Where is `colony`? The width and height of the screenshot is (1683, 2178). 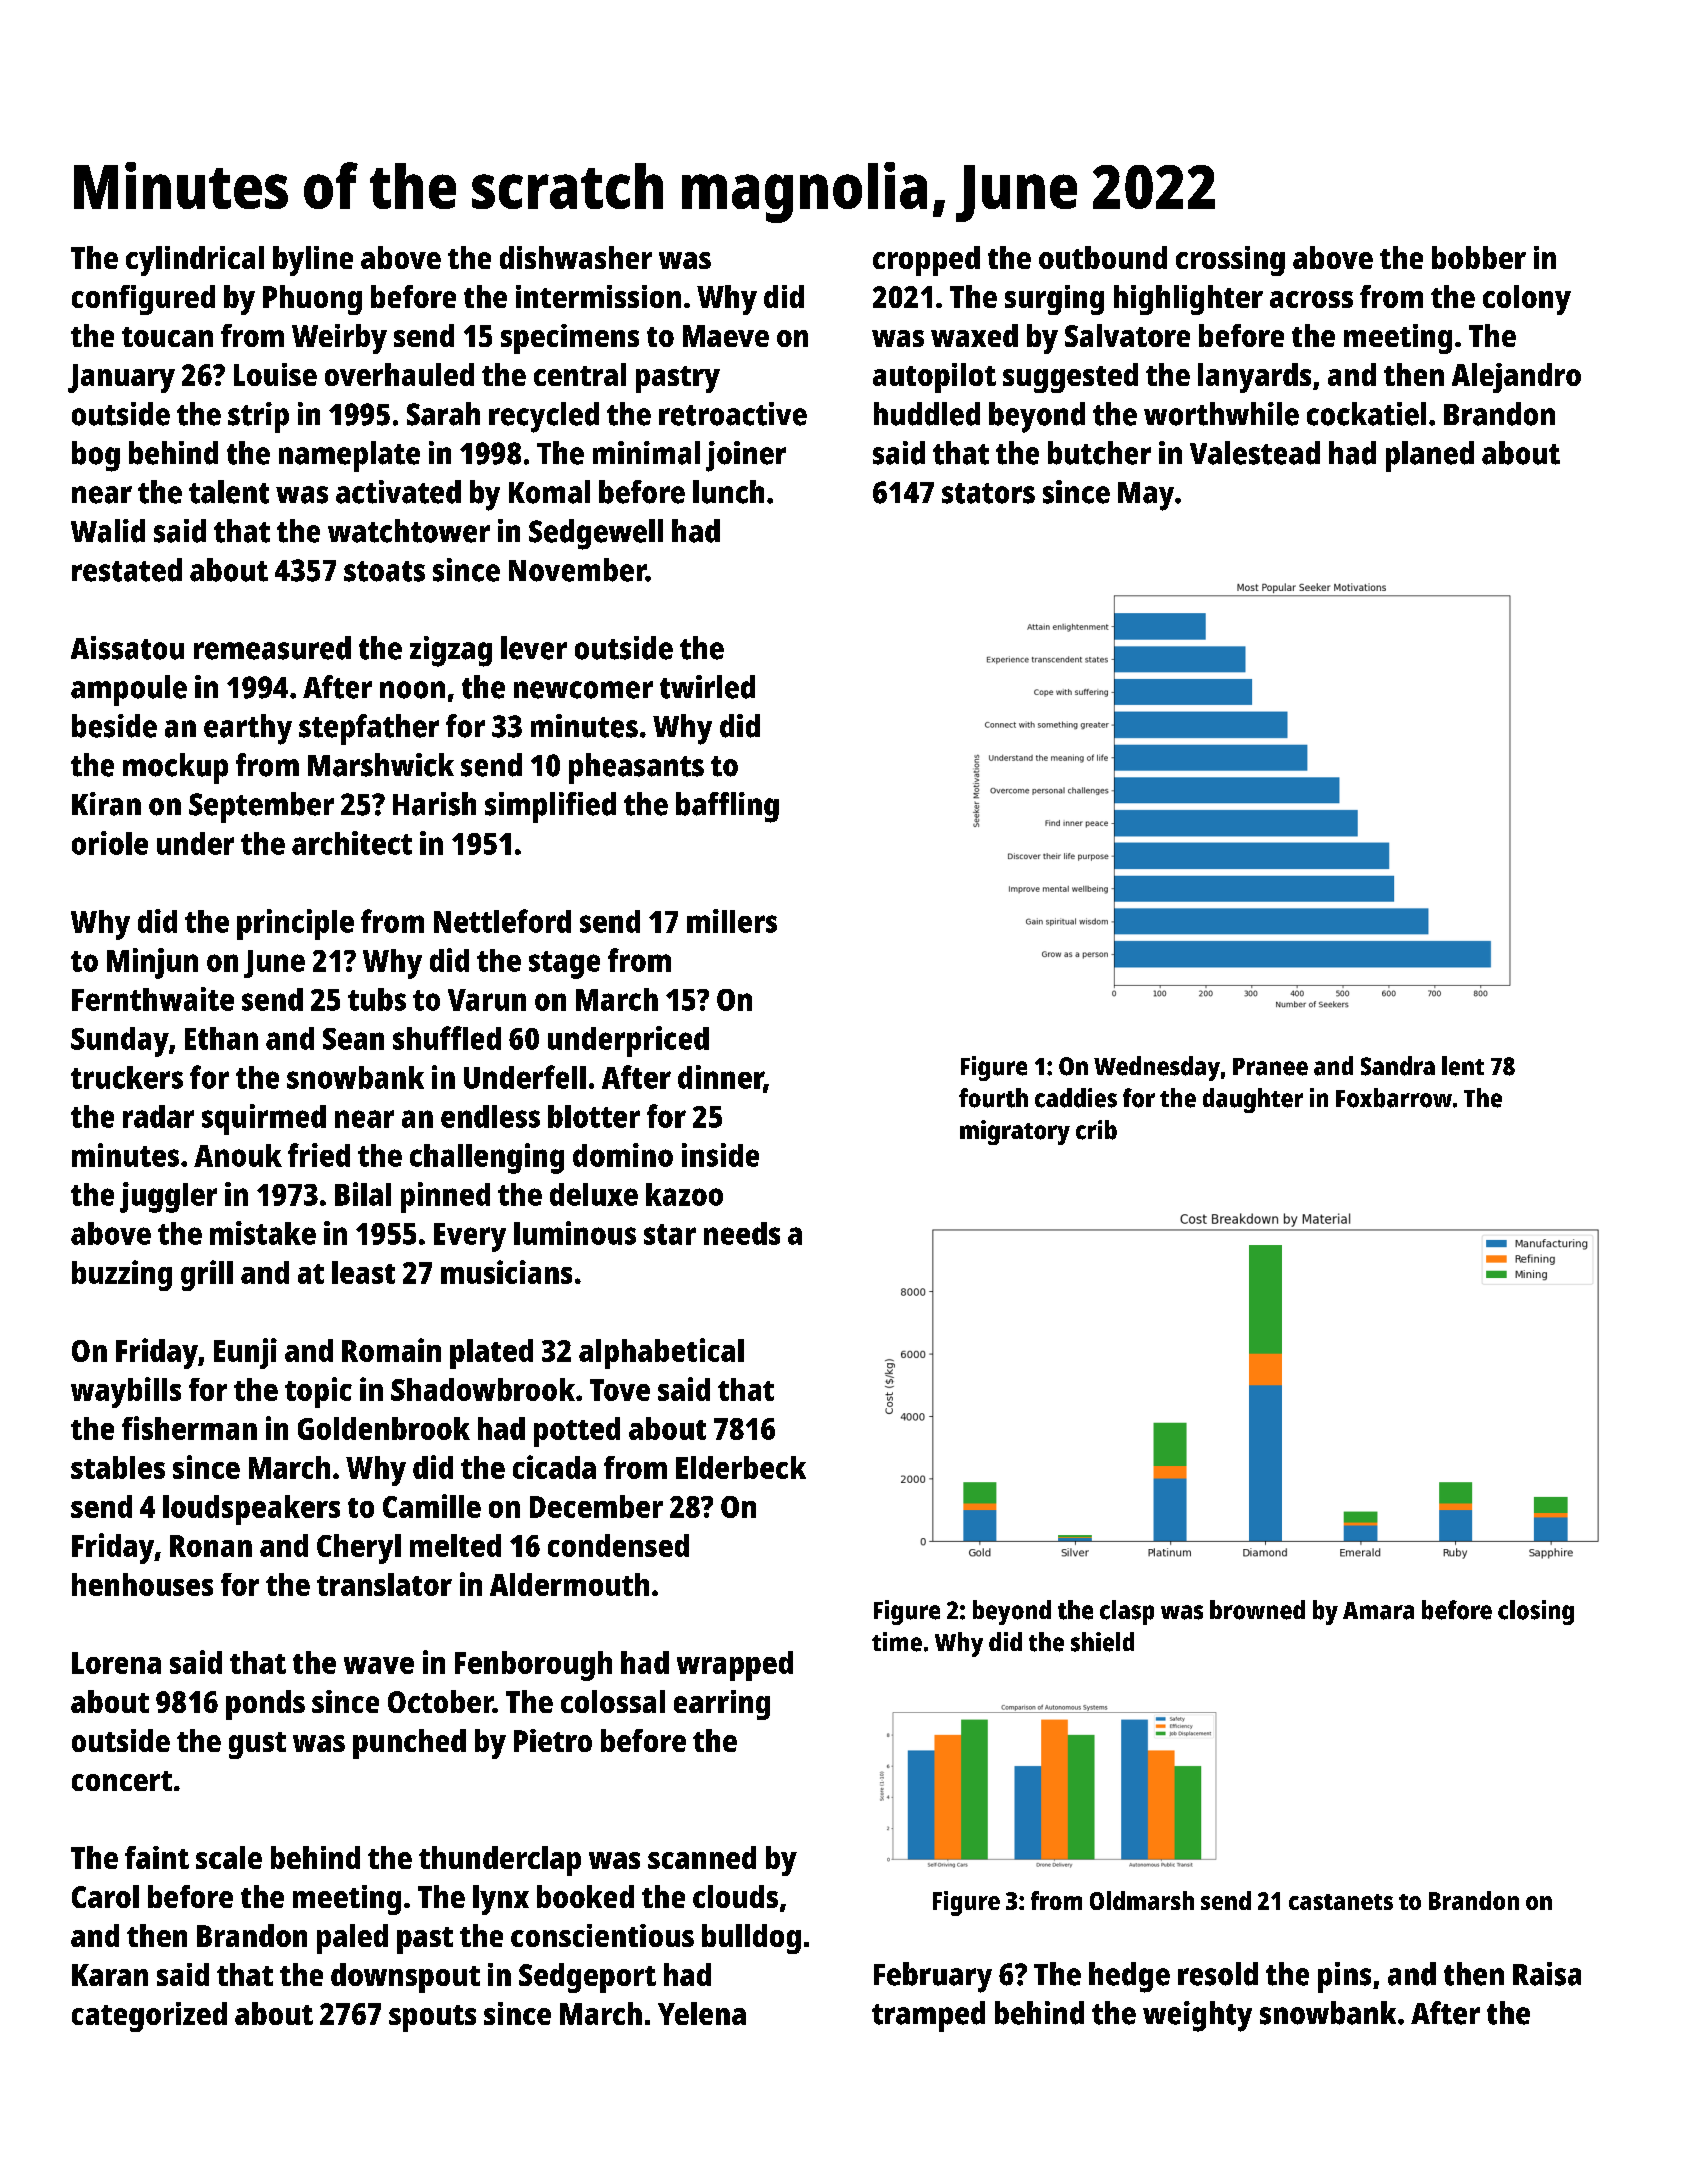
colony is located at coordinates (1527, 300).
